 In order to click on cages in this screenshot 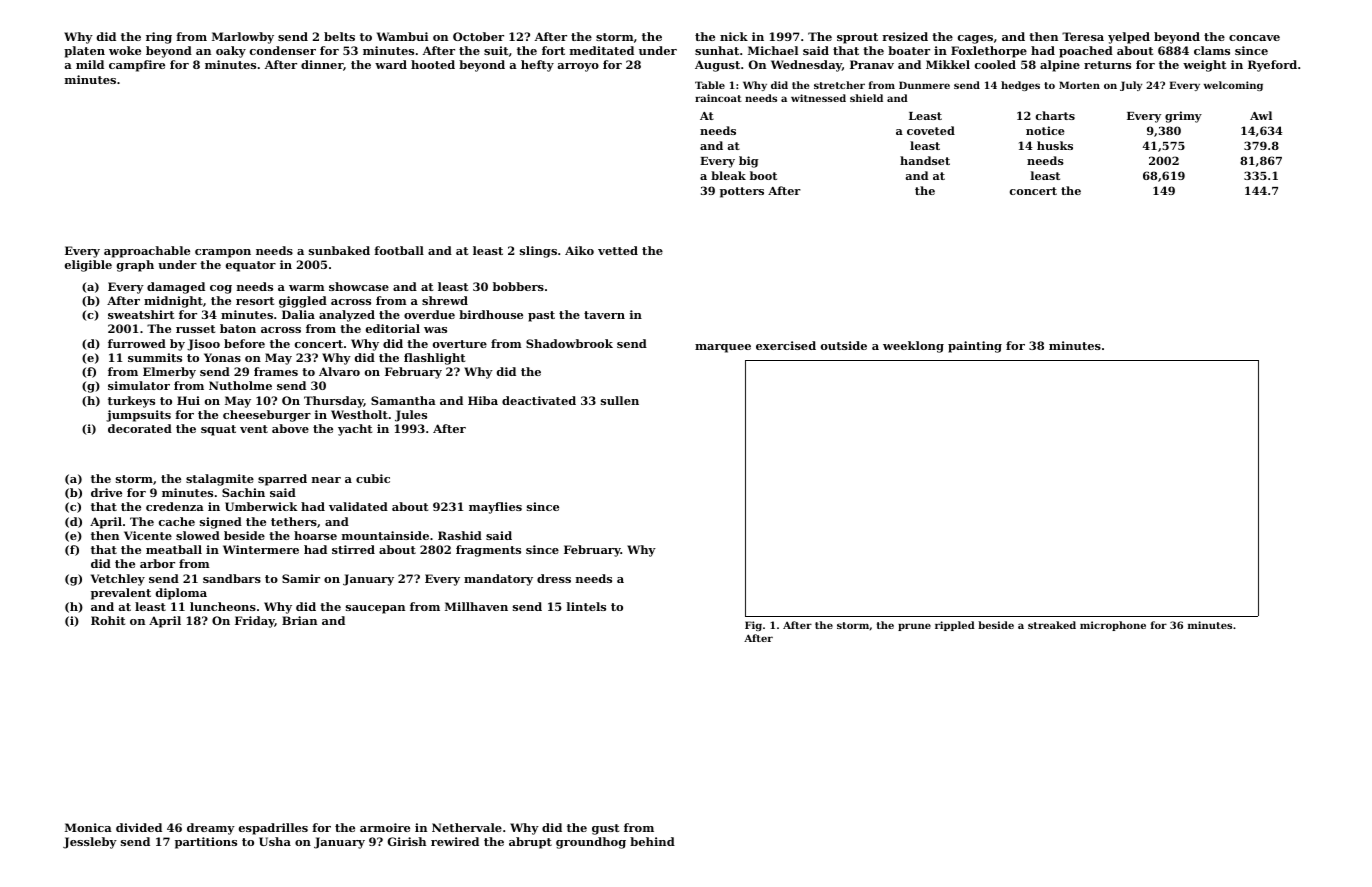, I will do `click(975, 39)`.
